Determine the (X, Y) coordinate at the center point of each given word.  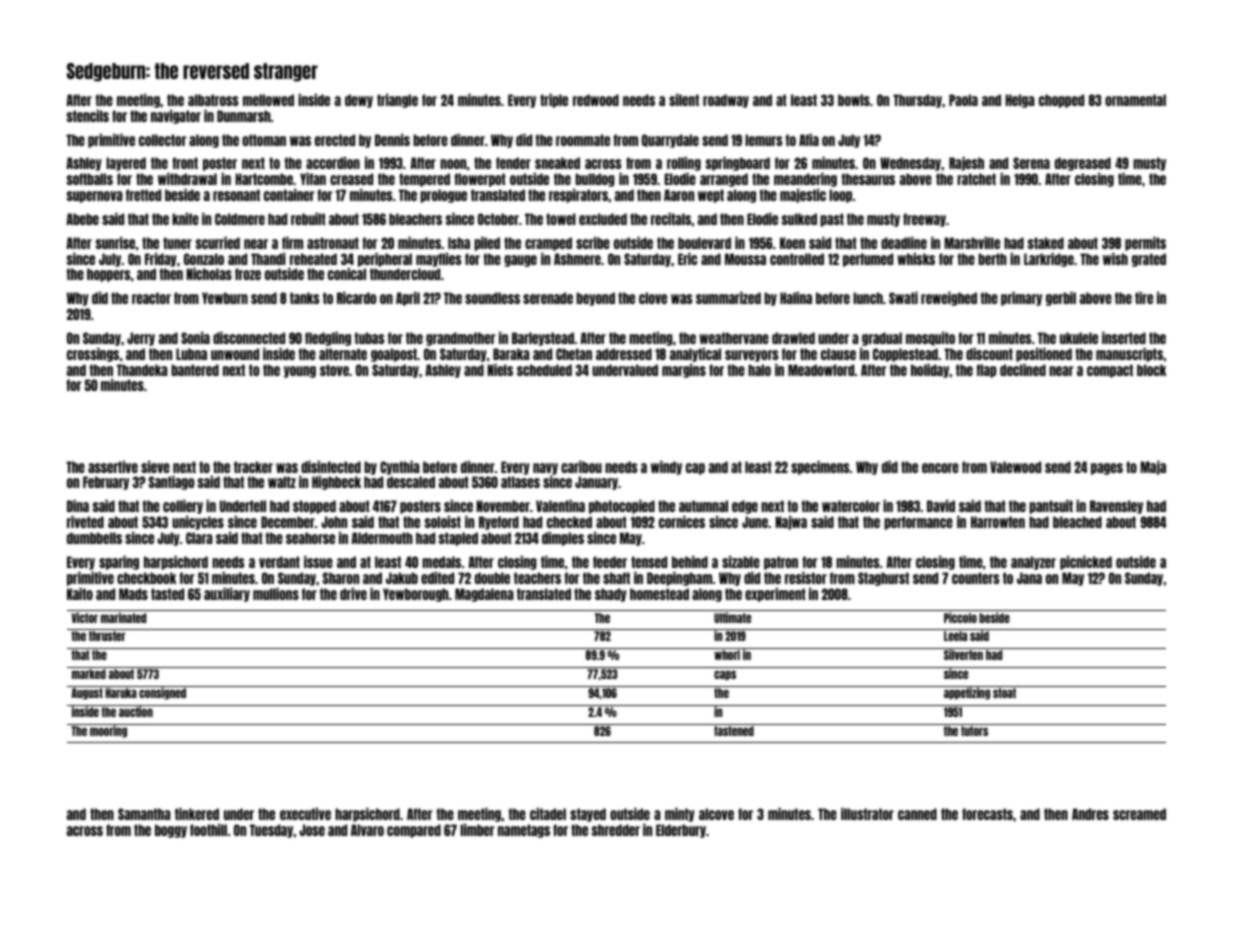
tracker (253, 467)
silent (684, 100)
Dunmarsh (244, 116)
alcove (716, 814)
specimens (820, 468)
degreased (1083, 164)
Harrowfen (998, 522)
